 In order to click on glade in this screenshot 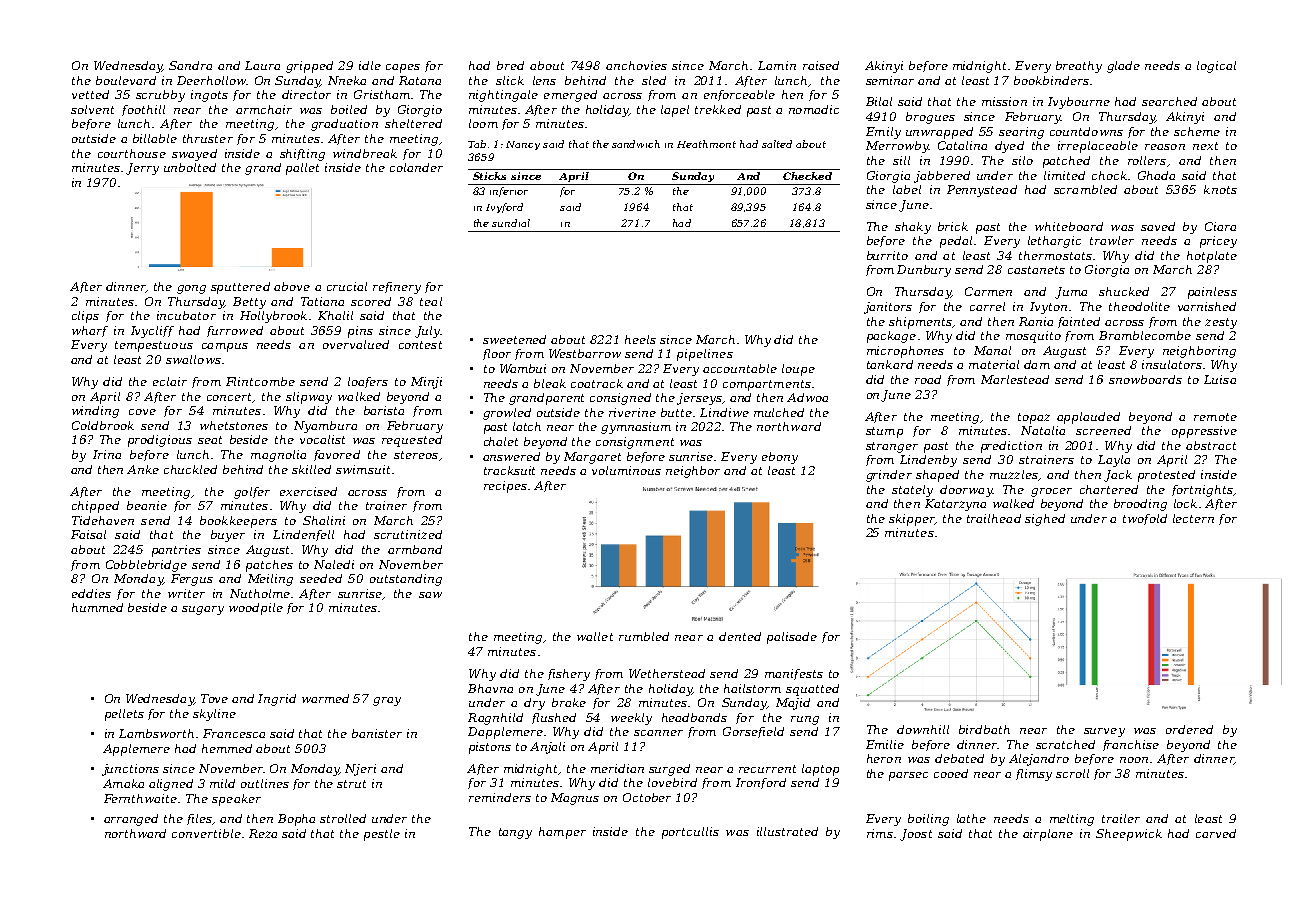, I will do `click(1123, 67)`.
